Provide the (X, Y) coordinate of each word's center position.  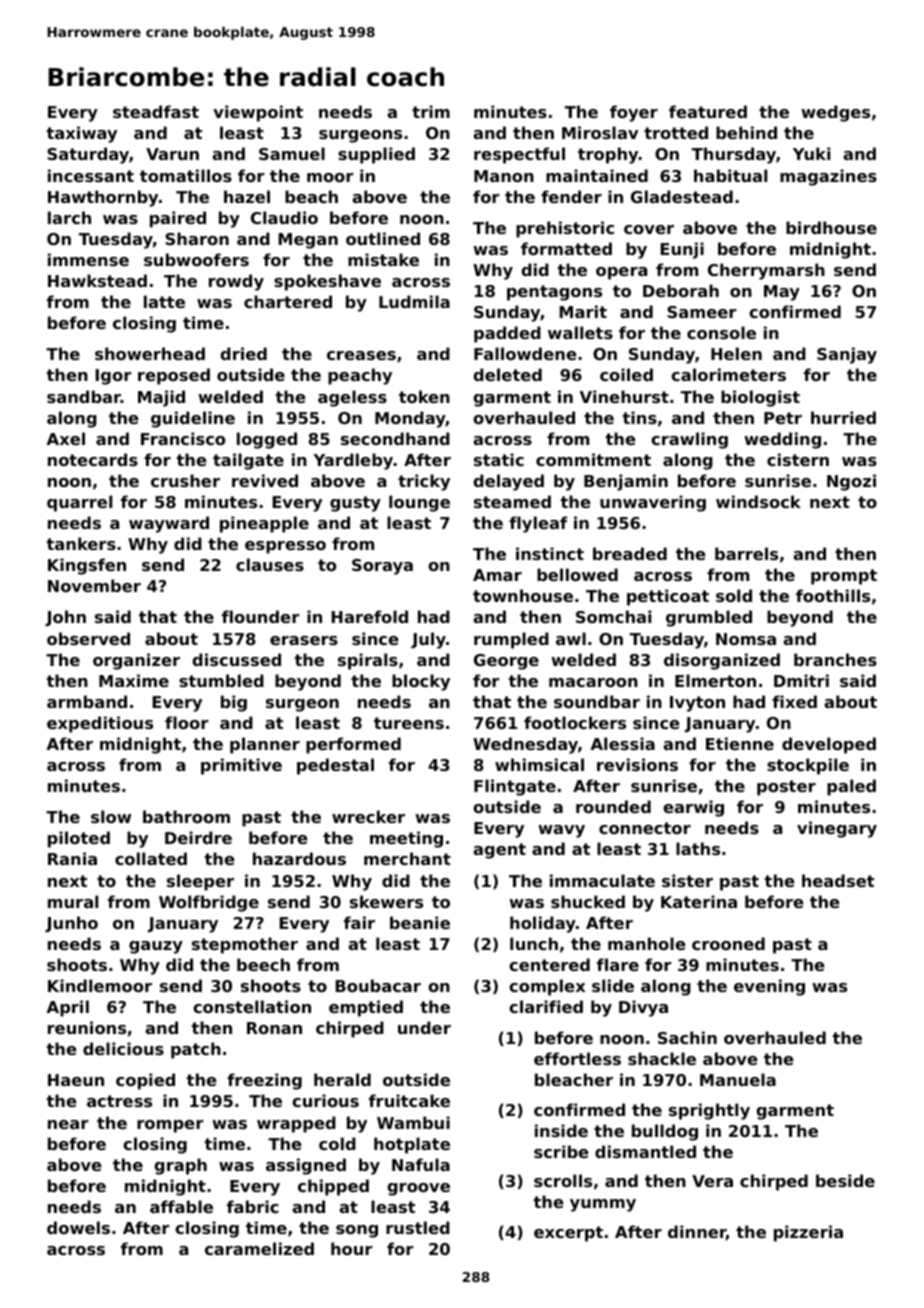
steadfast (156, 111)
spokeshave (327, 282)
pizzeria (808, 1233)
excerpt (568, 1234)
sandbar (84, 396)
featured (708, 111)
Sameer (701, 312)
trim (431, 111)
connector (645, 828)
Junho (71, 924)
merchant (407, 858)
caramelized (259, 1248)
